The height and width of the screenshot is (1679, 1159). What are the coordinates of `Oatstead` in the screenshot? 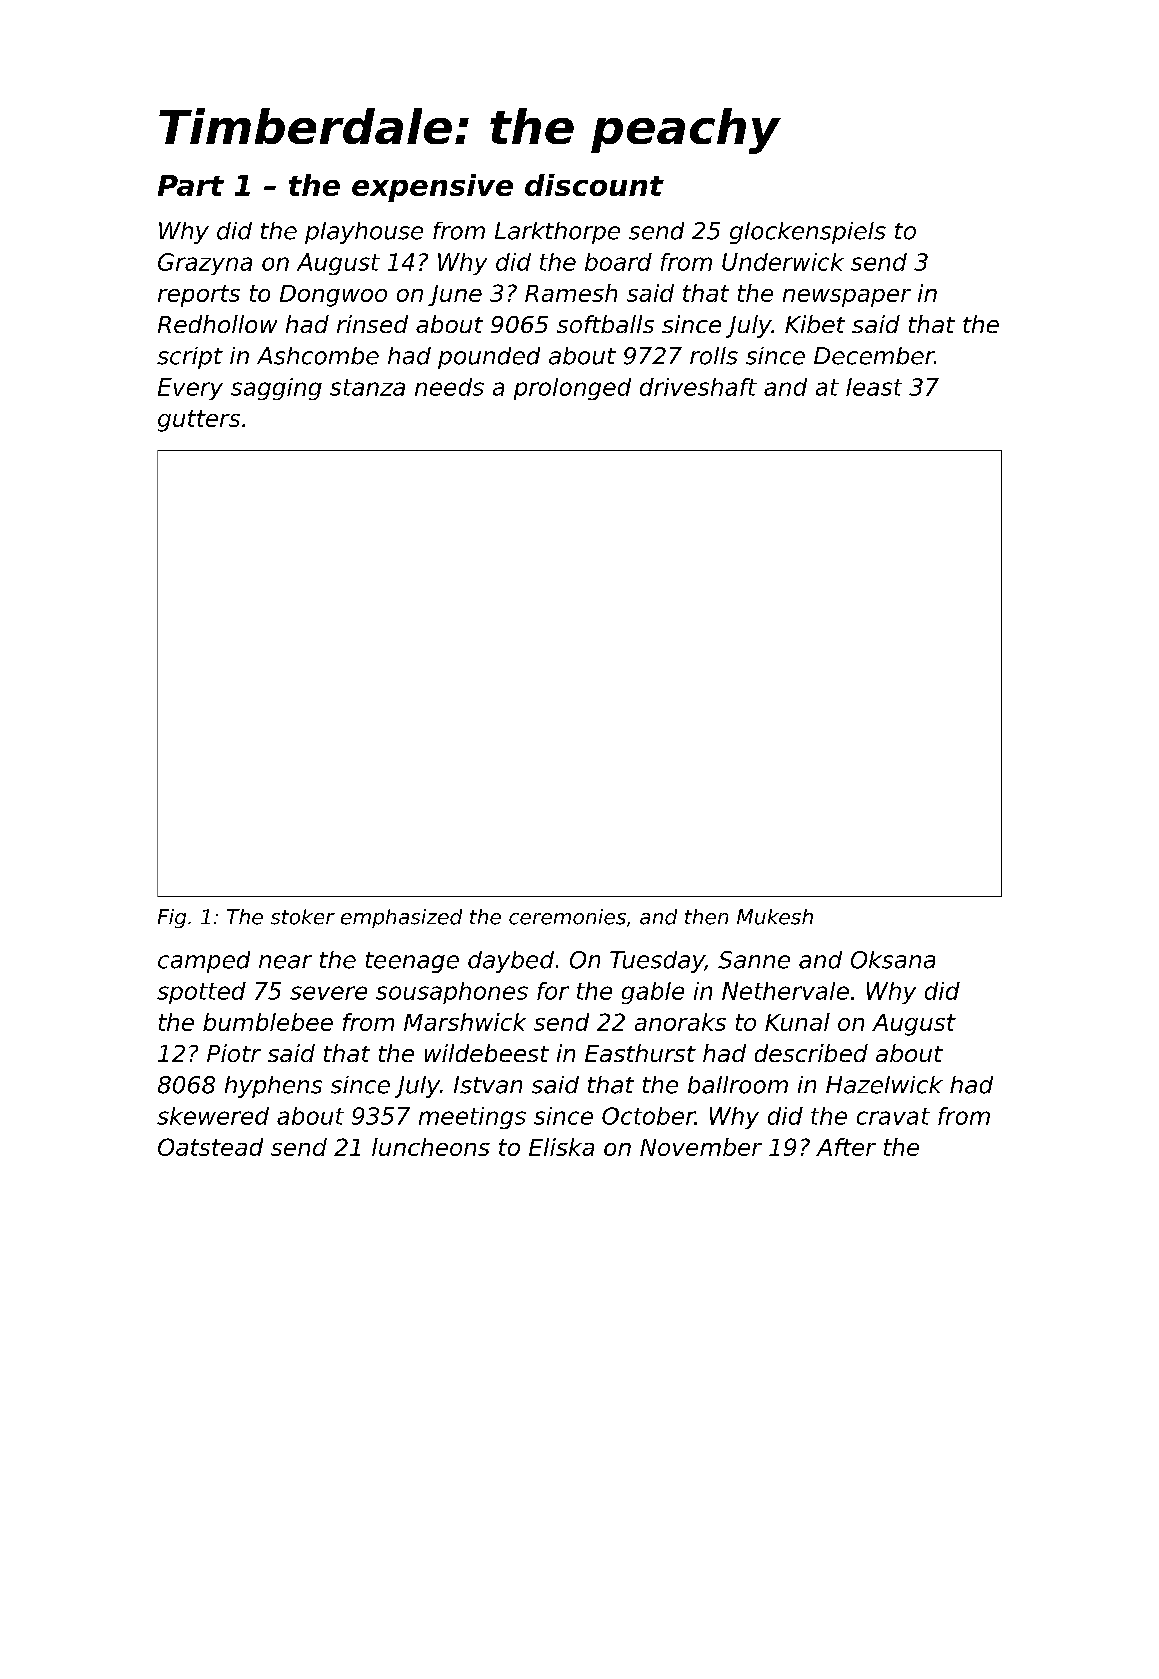 It's located at (210, 1147).
